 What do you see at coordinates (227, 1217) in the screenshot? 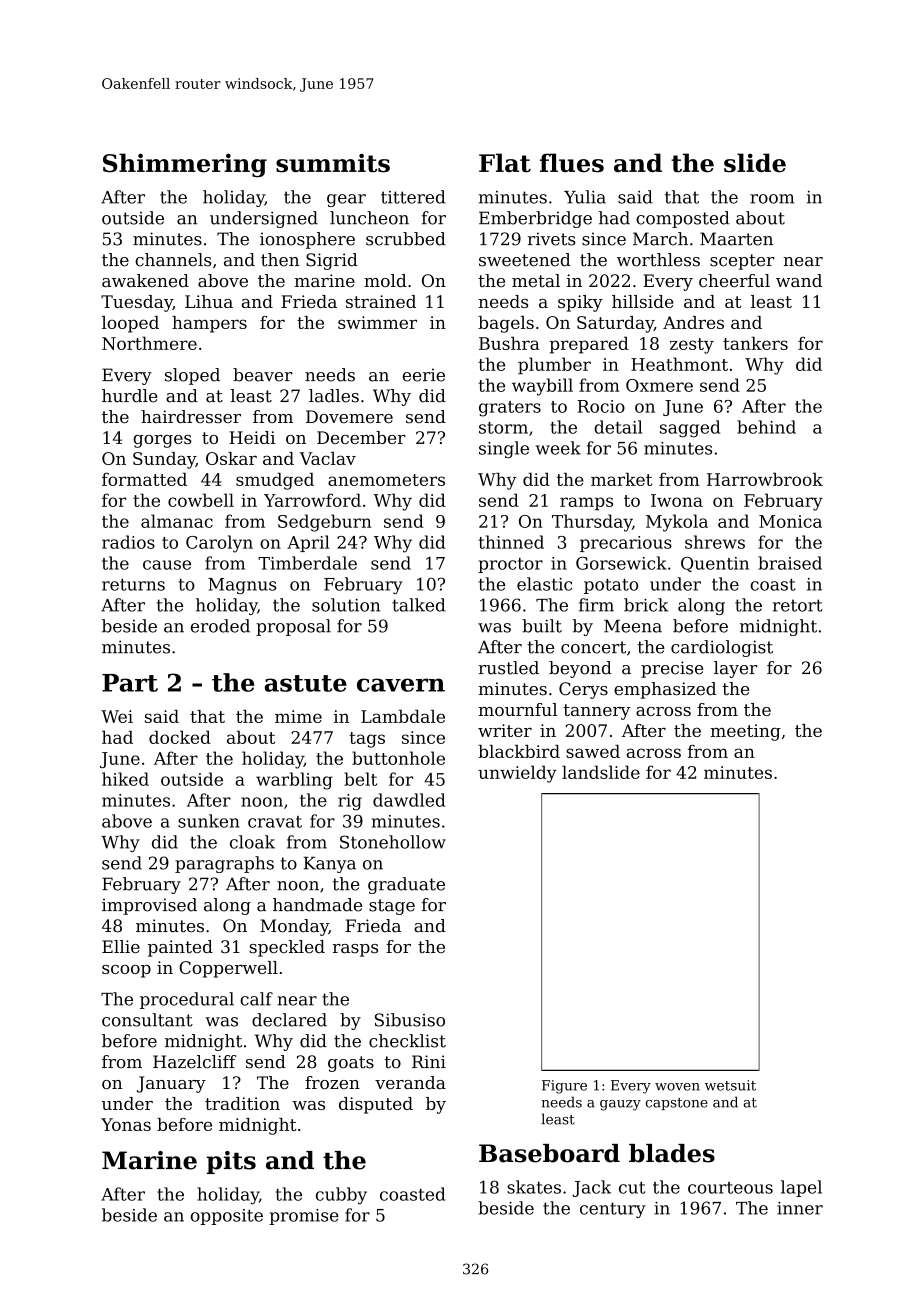
I see `opposite` at bounding box center [227, 1217].
